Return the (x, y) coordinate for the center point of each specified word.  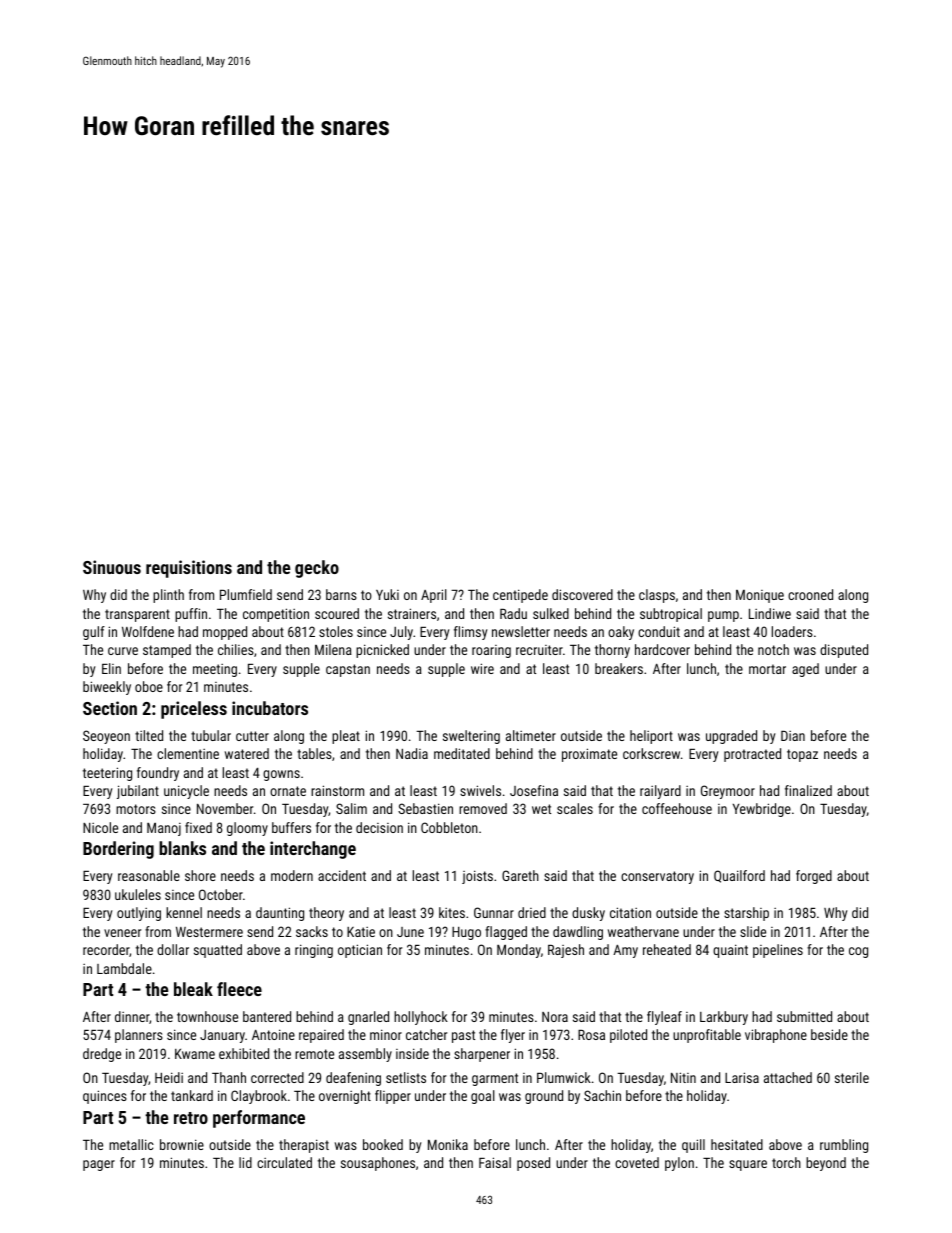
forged (814, 877)
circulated (284, 1162)
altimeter (531, 735)
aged (805, 670)
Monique (760, 596)
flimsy (470, 633)
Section (110, 708)
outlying (139, 914)
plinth (168, 596)
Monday (519, 951)
